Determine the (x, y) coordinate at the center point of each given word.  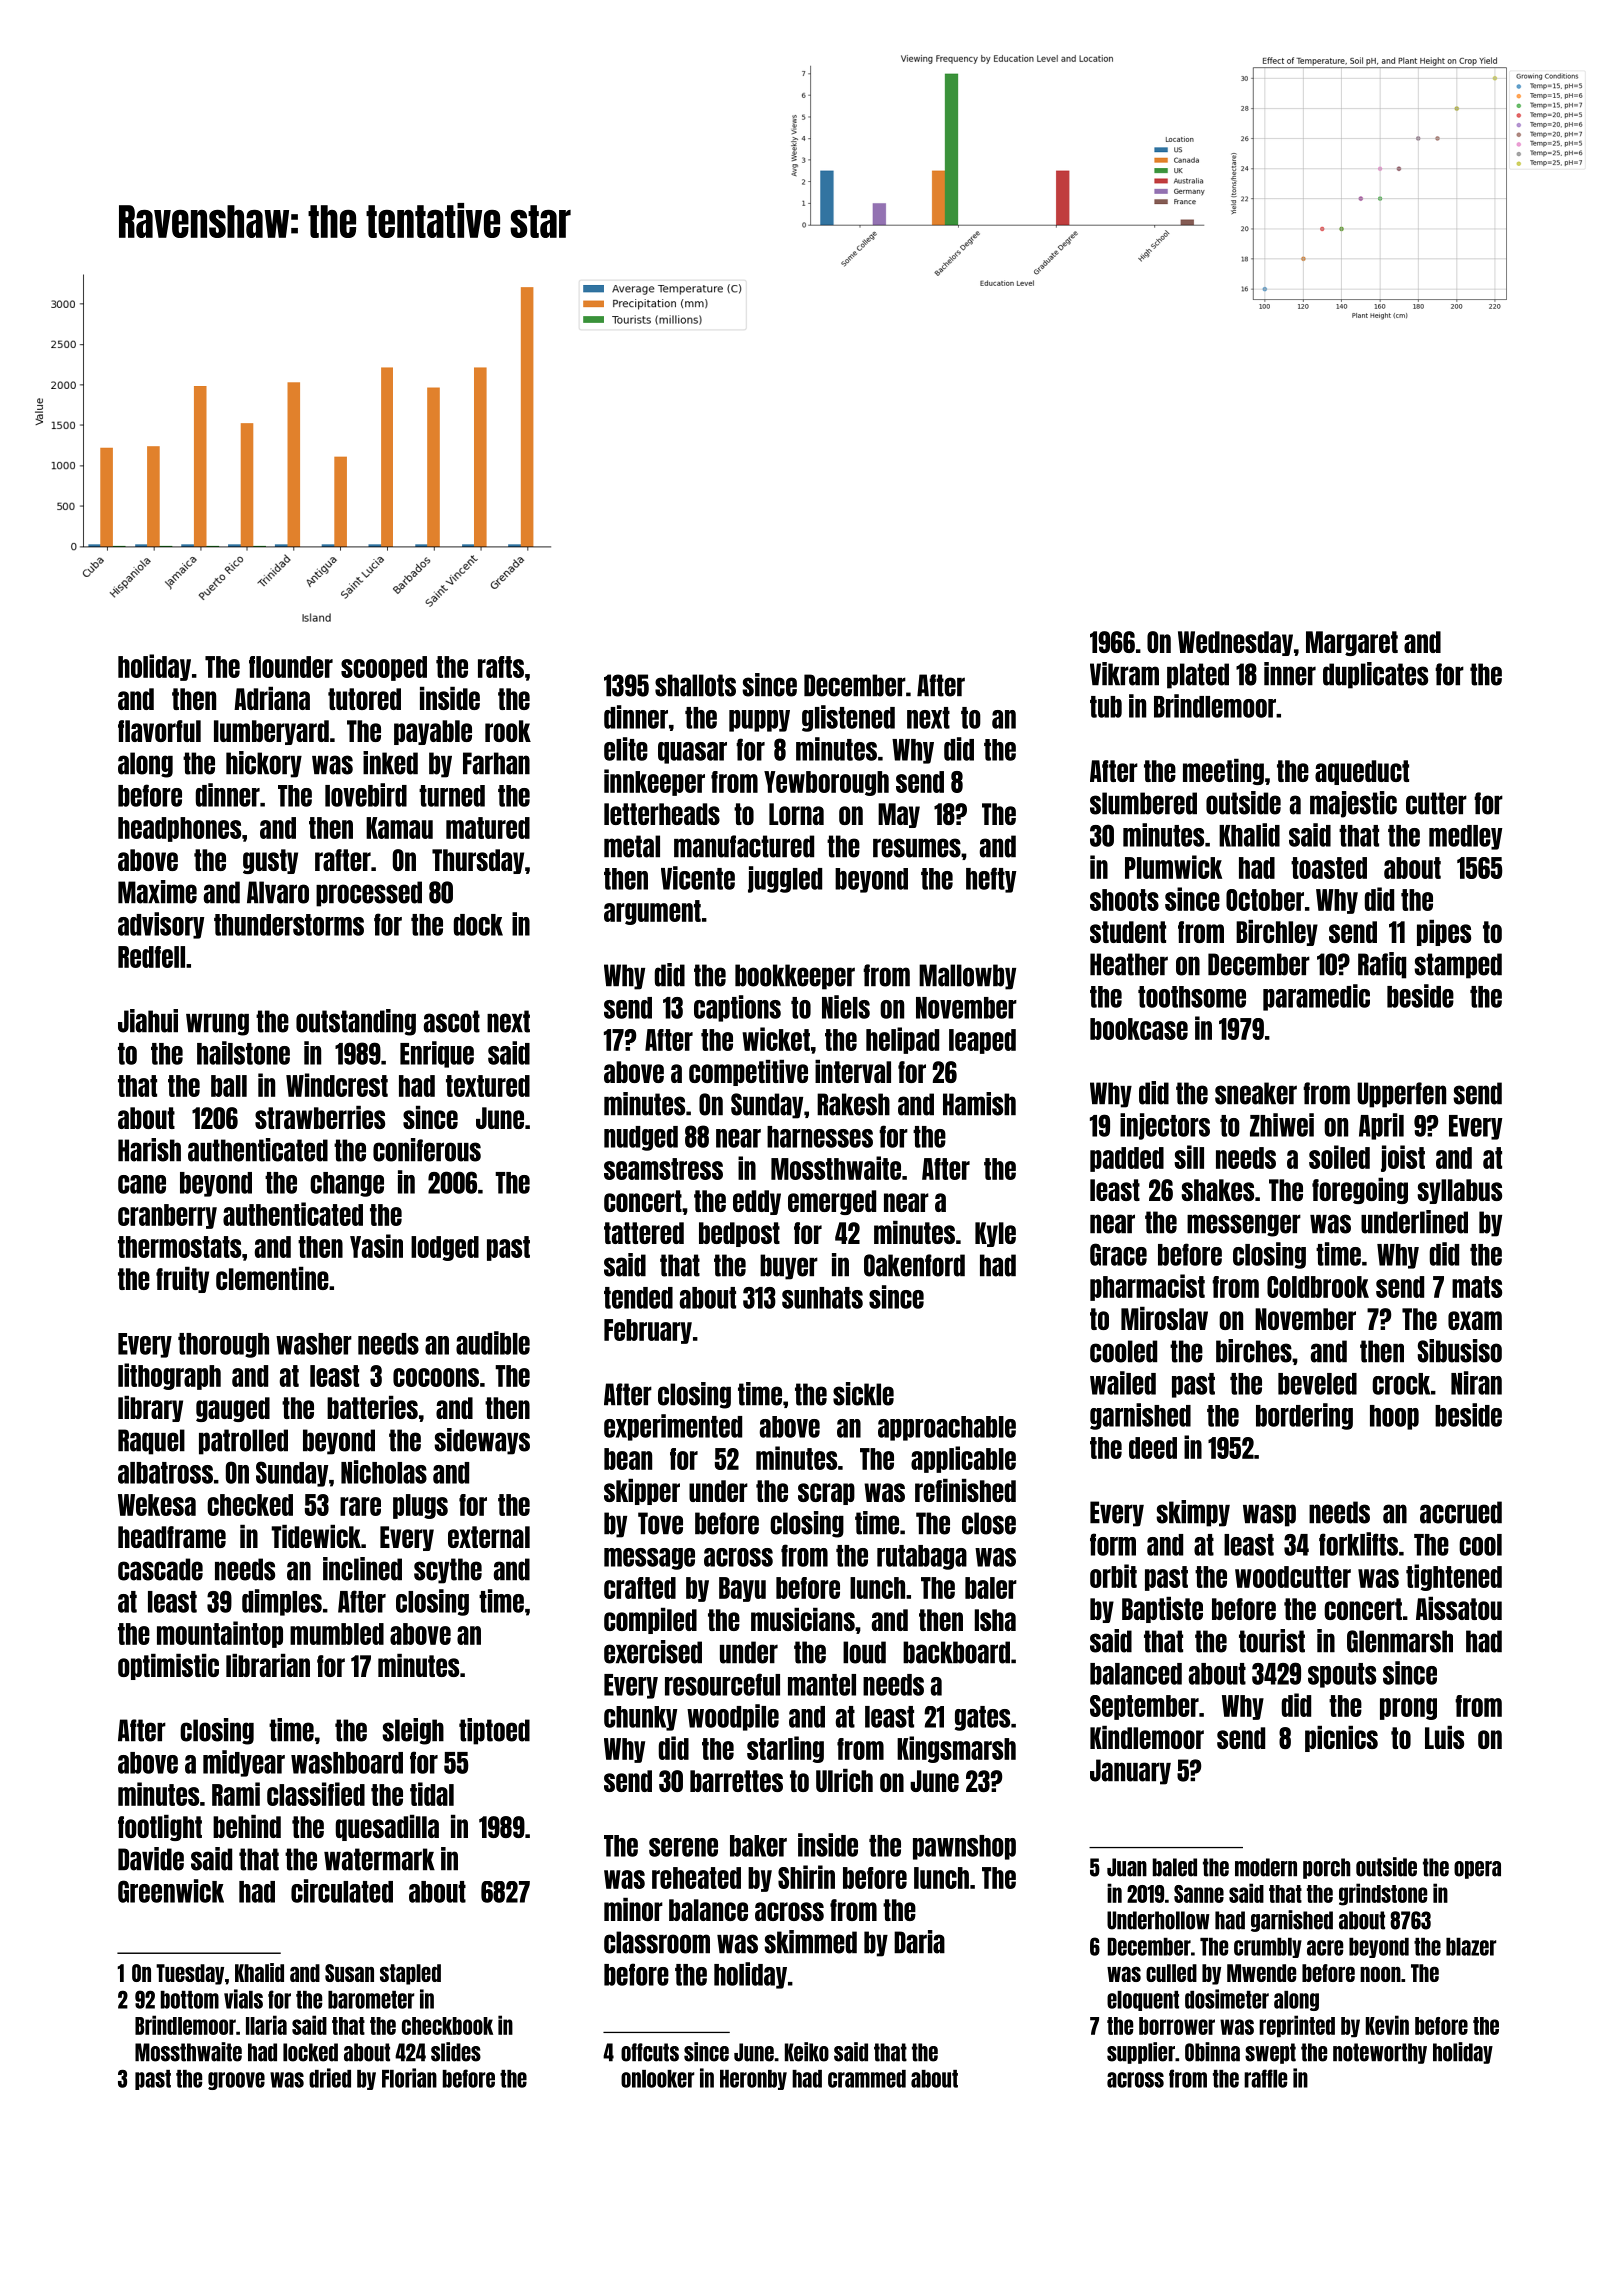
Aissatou (1459, 1608)
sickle (863, 1394)
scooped (384, 668)
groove (236, 2081)
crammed (867, 2079)
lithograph (169, 1376)
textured (488, 1086)
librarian (268, 1665)
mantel (822, 1685)
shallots (695, 685)
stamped (1458, 966)
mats (1477, 1287)
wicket (776, 1039)
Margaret (1352, 643)
